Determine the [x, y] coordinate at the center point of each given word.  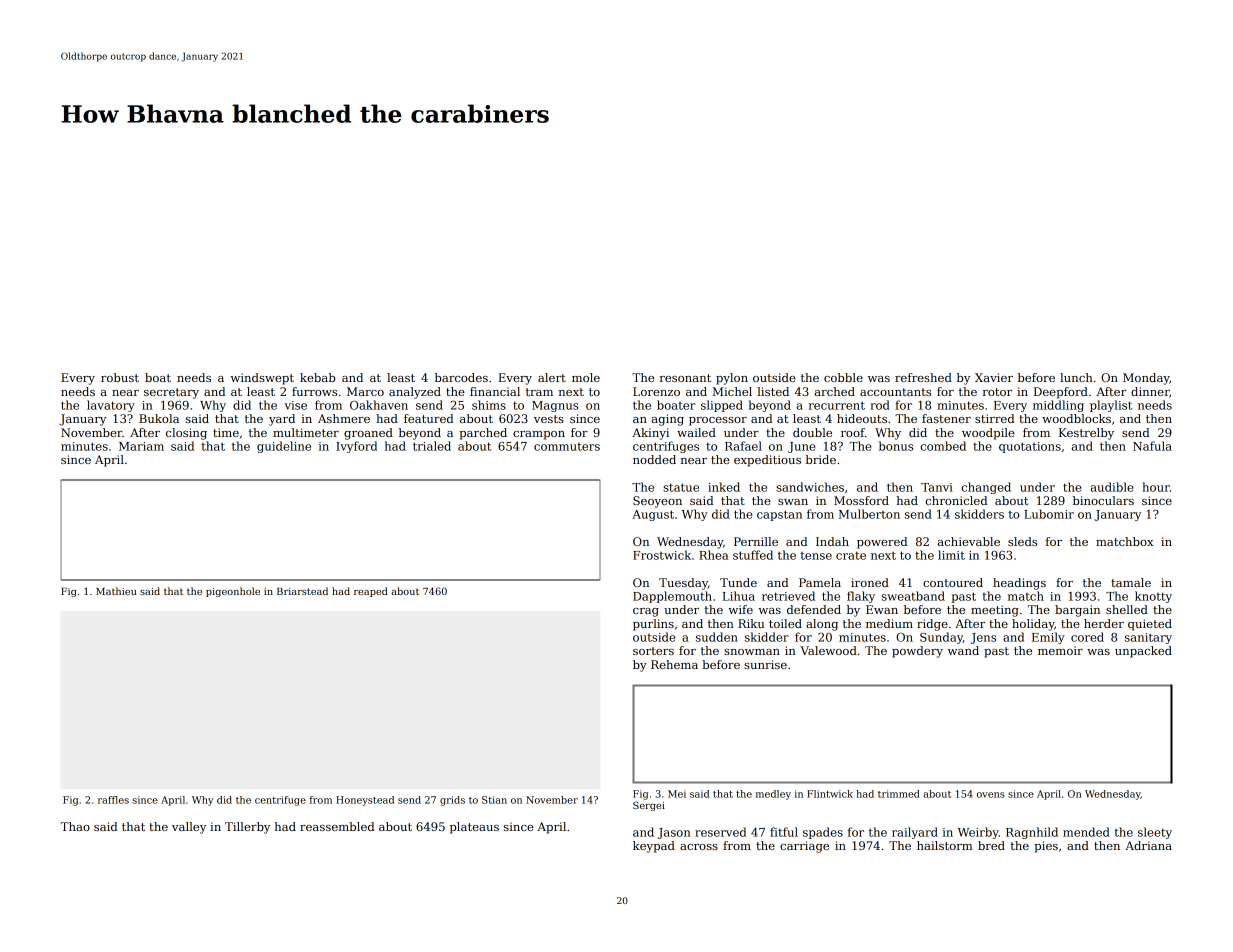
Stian [494, 800]
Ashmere [344, 418]
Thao [75, 826]
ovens [991, 795]
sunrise [765, 664]
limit [951, 555]
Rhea [713, 555]
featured [428, 418]
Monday [1146, 379]
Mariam [141, 446]
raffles [113, 800]
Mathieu [116, 591]
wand [963, 650]
